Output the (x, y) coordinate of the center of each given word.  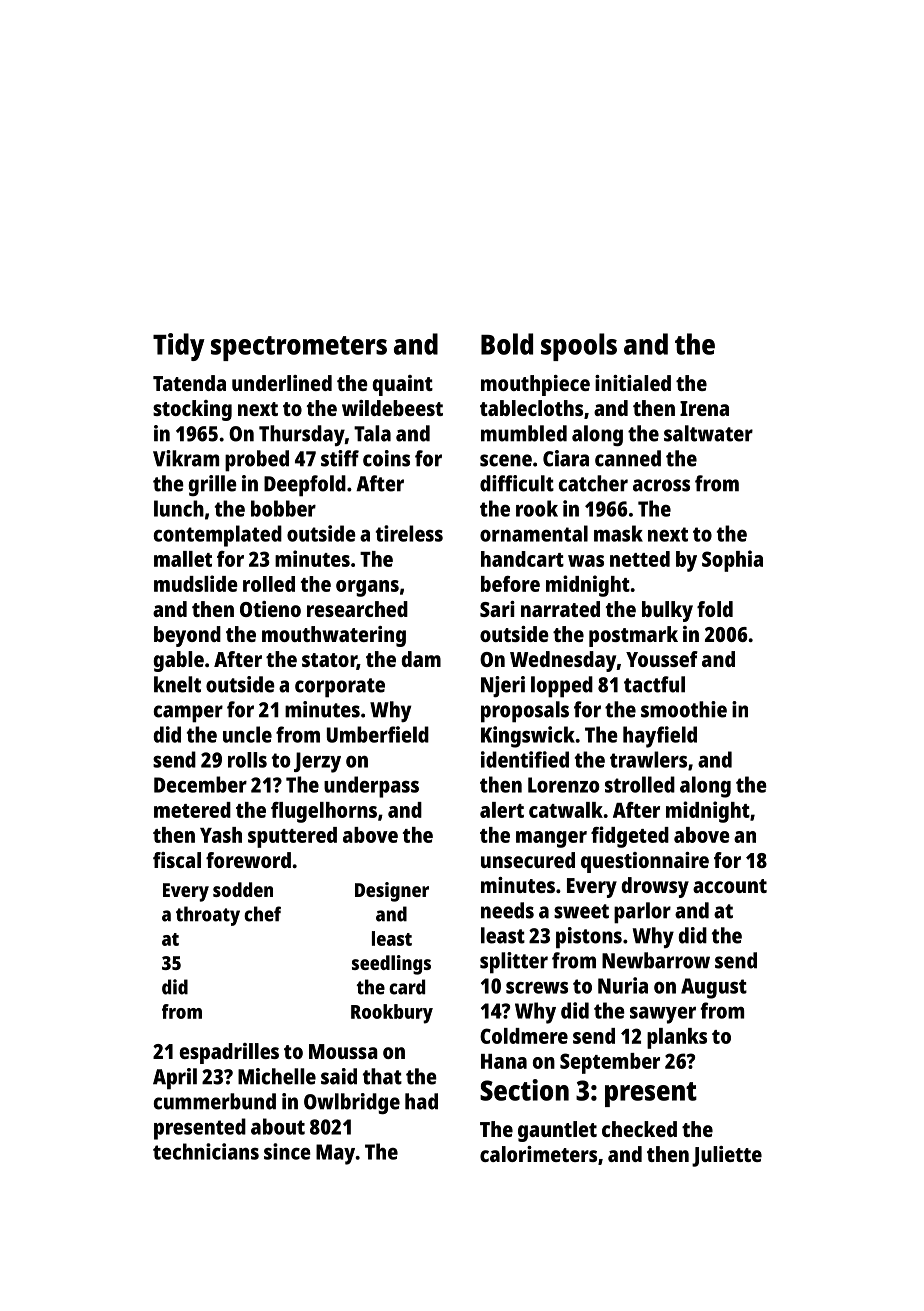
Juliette (727, 1156)
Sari (497, 609)
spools (579, 347)
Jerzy (317, 762)
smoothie (684, 709)
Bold (507, 344)
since (287, 1151)
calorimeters (538, 1154)
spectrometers (299, 348)
